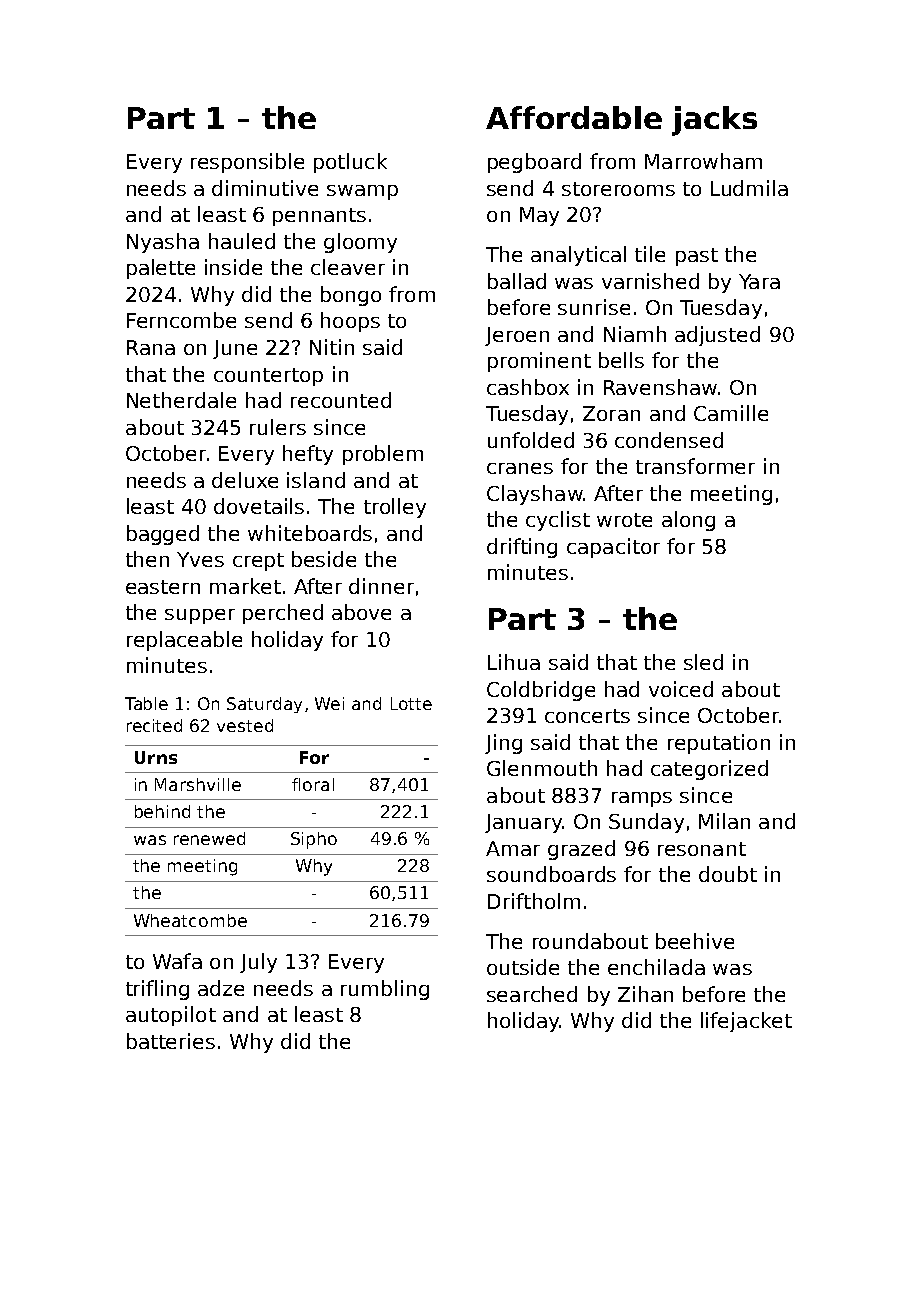  I want to click on Jing, so click(503, 744).
